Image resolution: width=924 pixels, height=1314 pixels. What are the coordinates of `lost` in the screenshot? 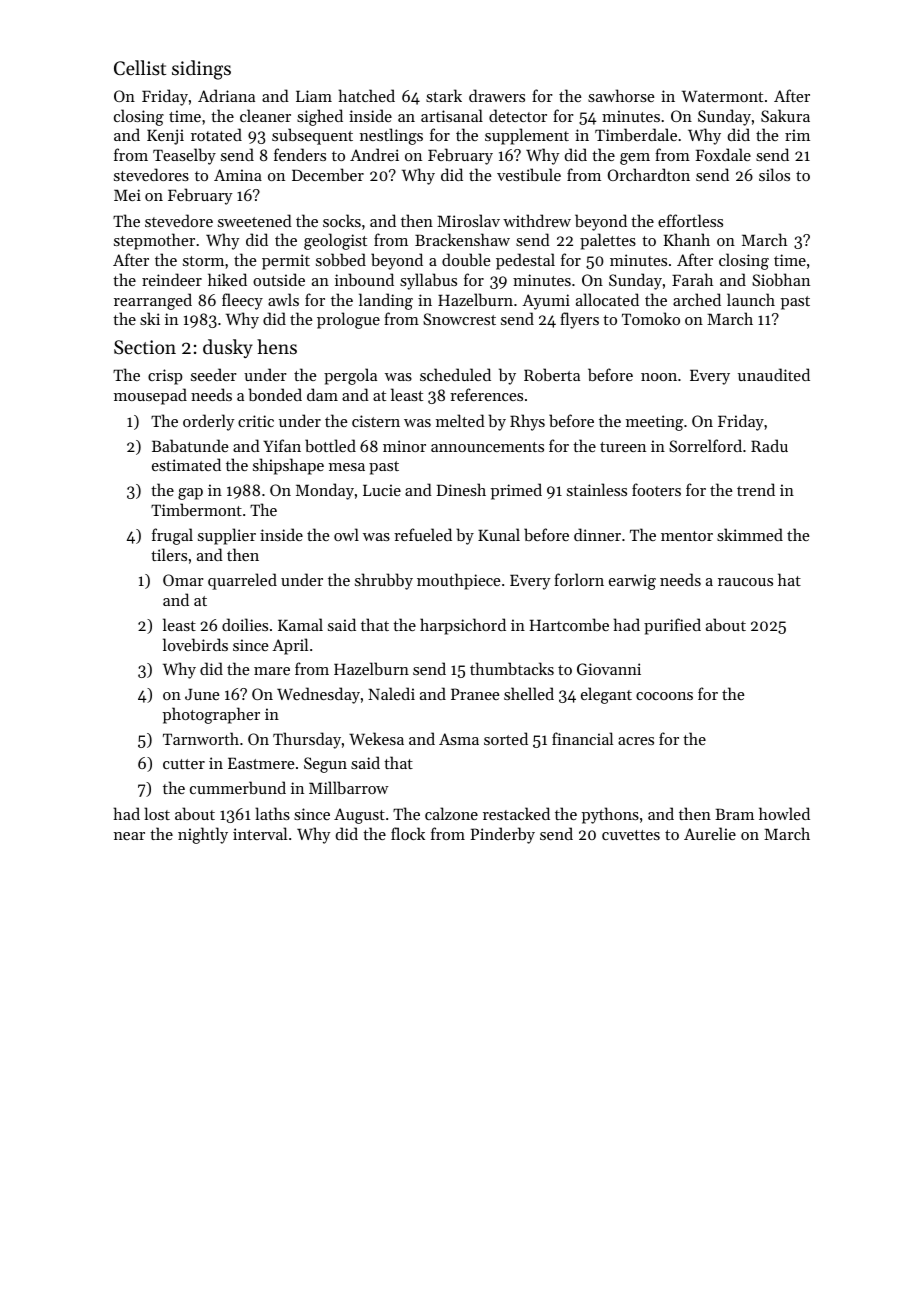 It's located at (157, 813).
